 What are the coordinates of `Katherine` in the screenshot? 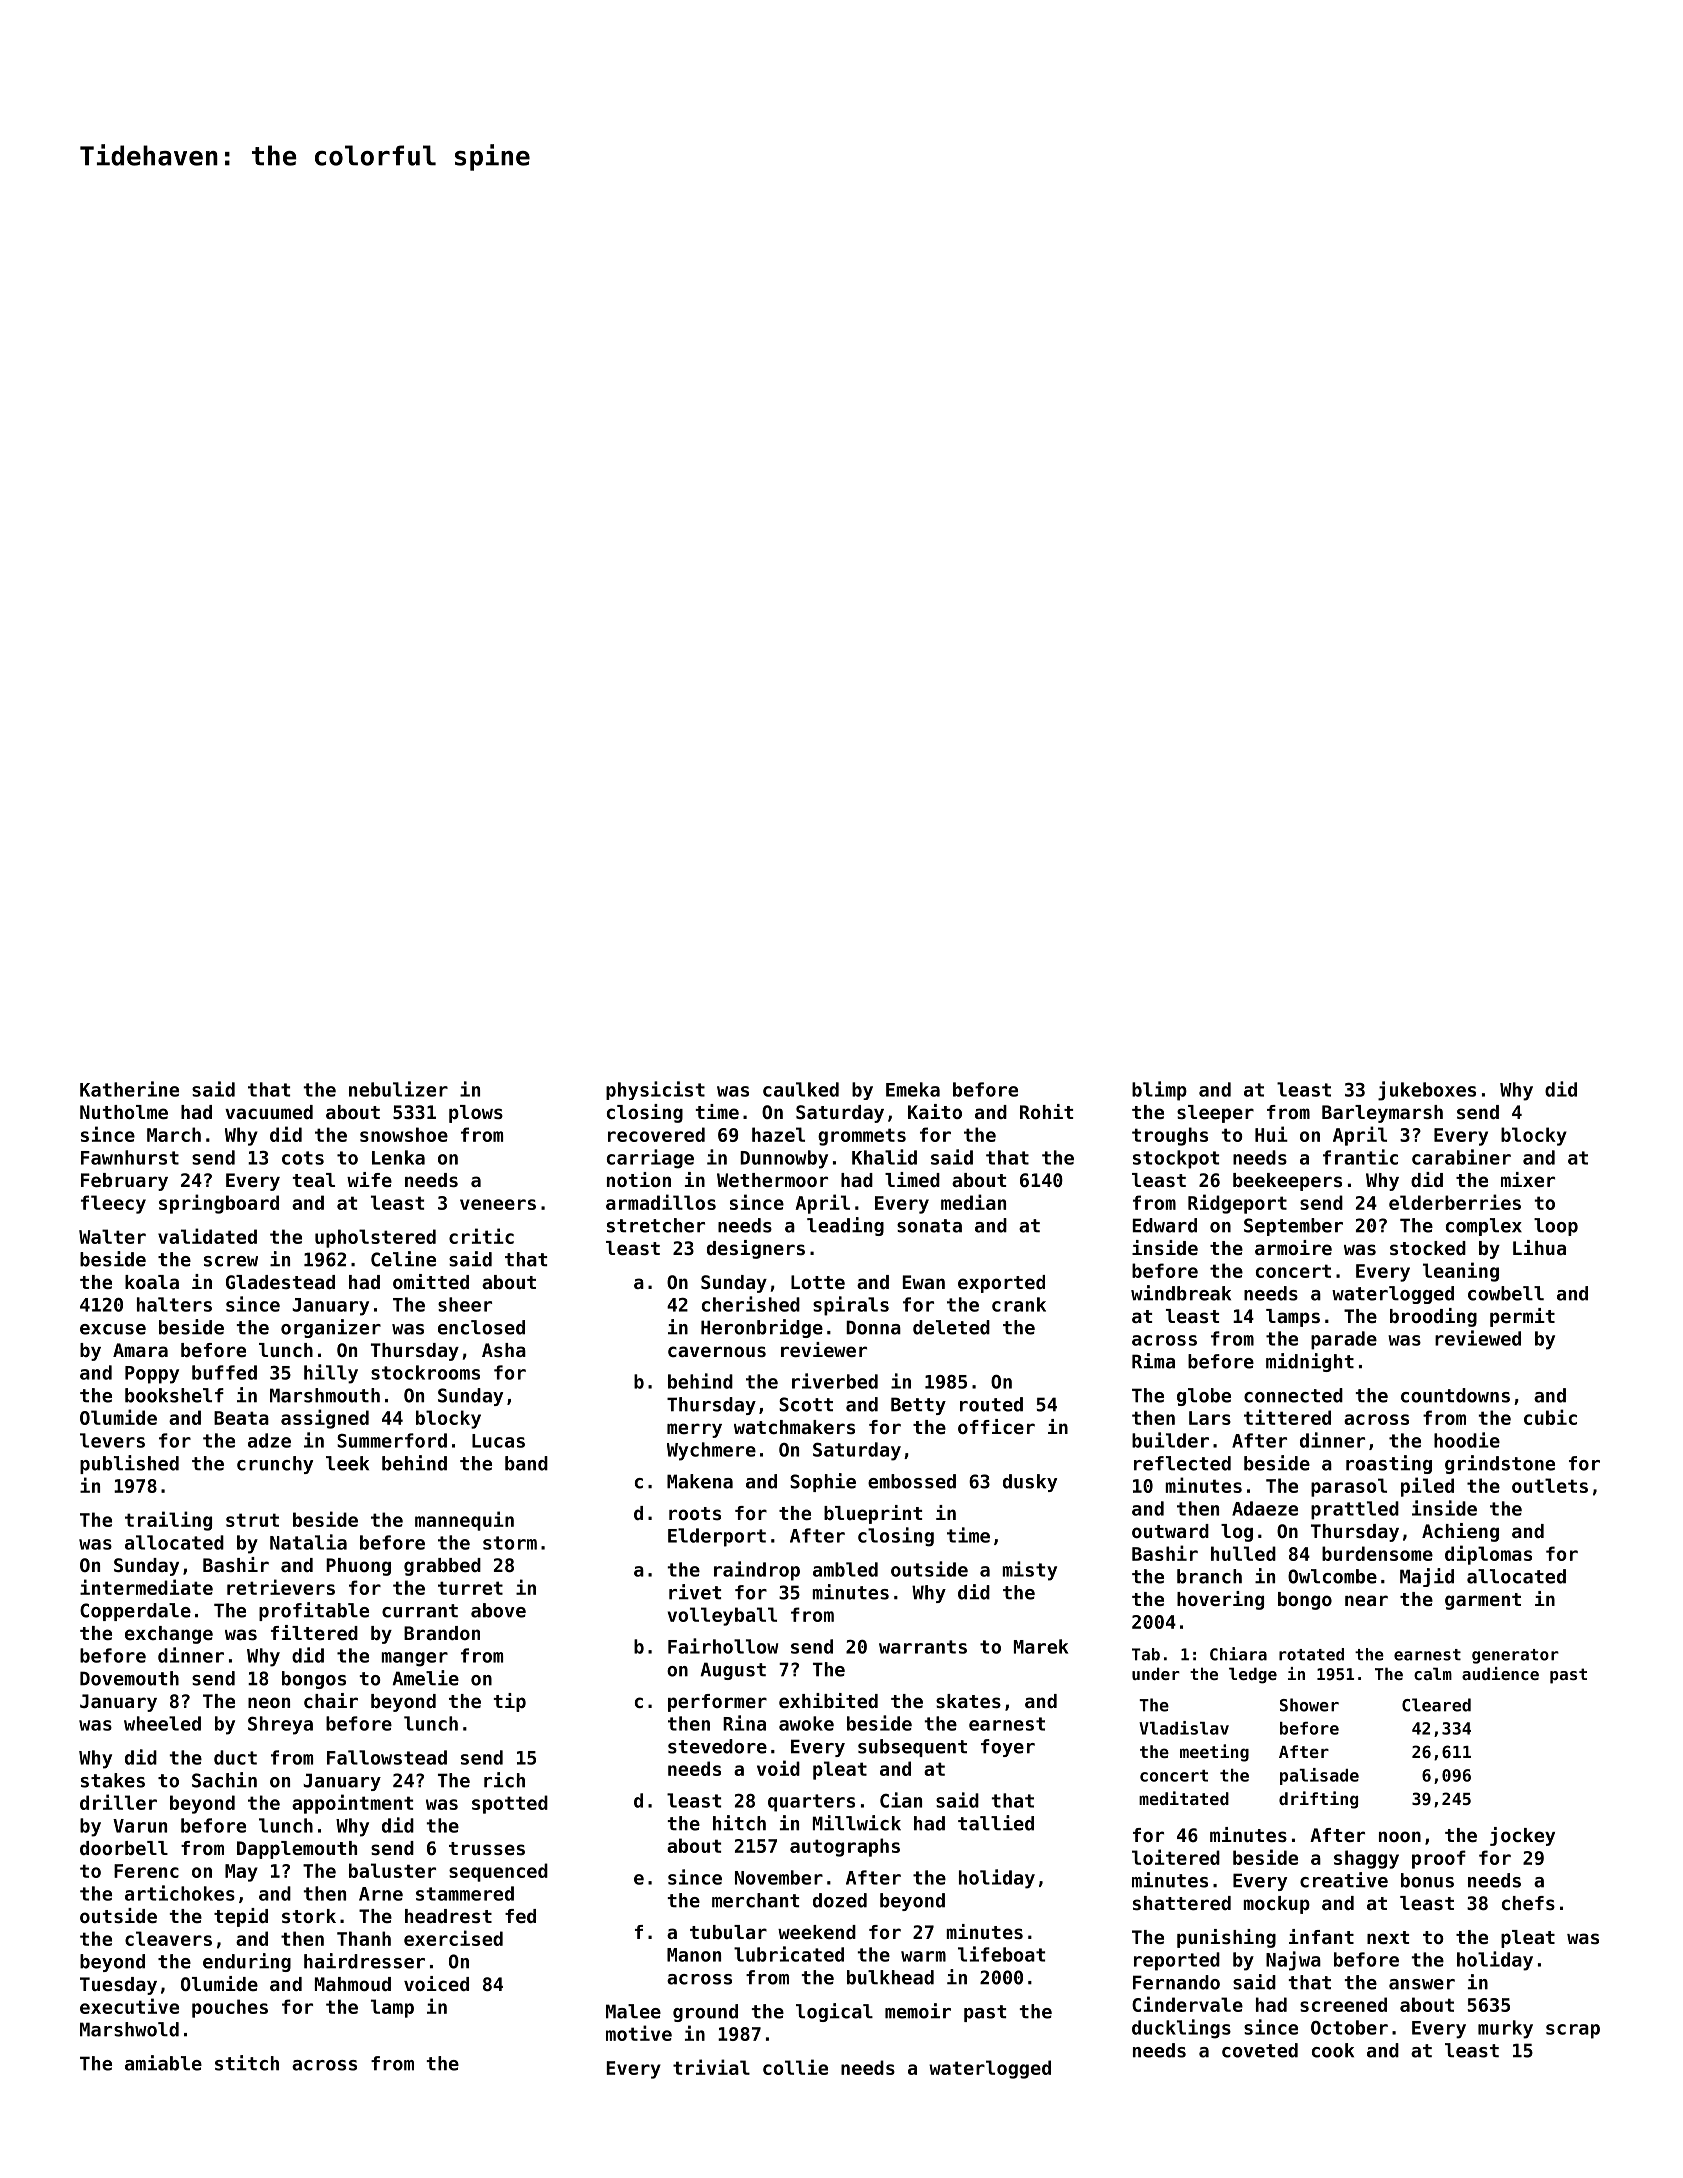 It's located at (129, 1089).
